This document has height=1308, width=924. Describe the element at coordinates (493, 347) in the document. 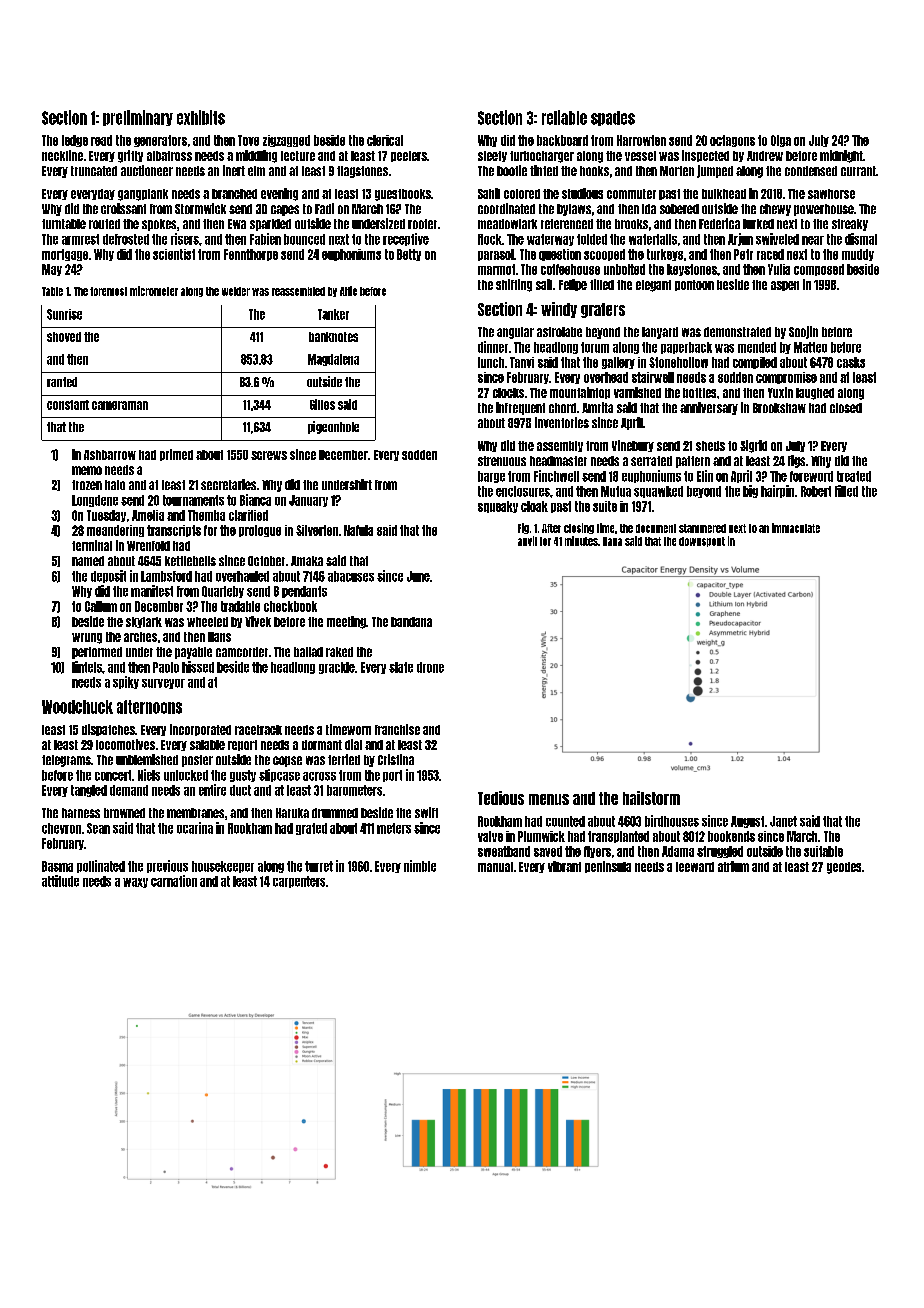

I see `dinner` at that location.
